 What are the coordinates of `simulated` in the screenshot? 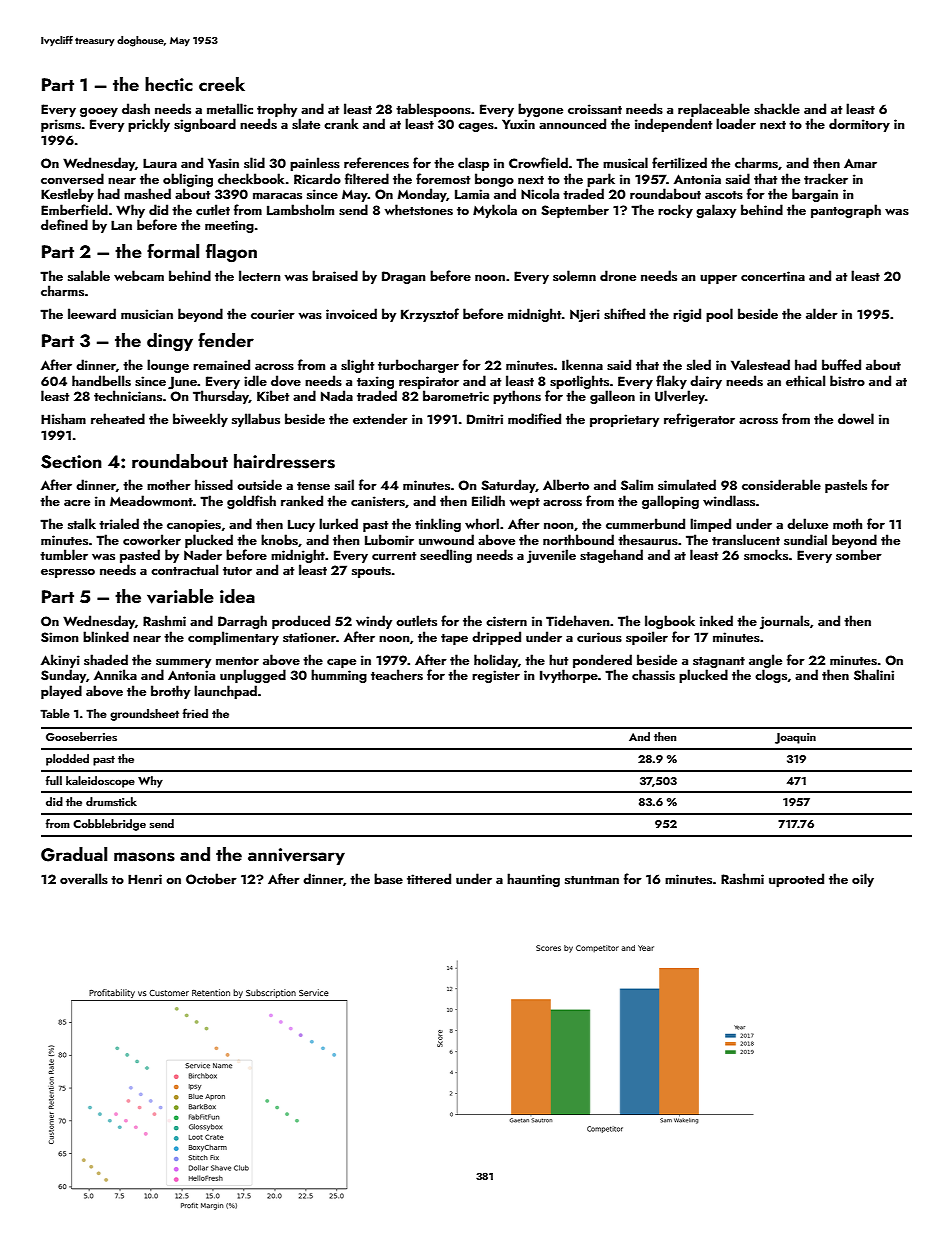 It's located at (687, 484).
